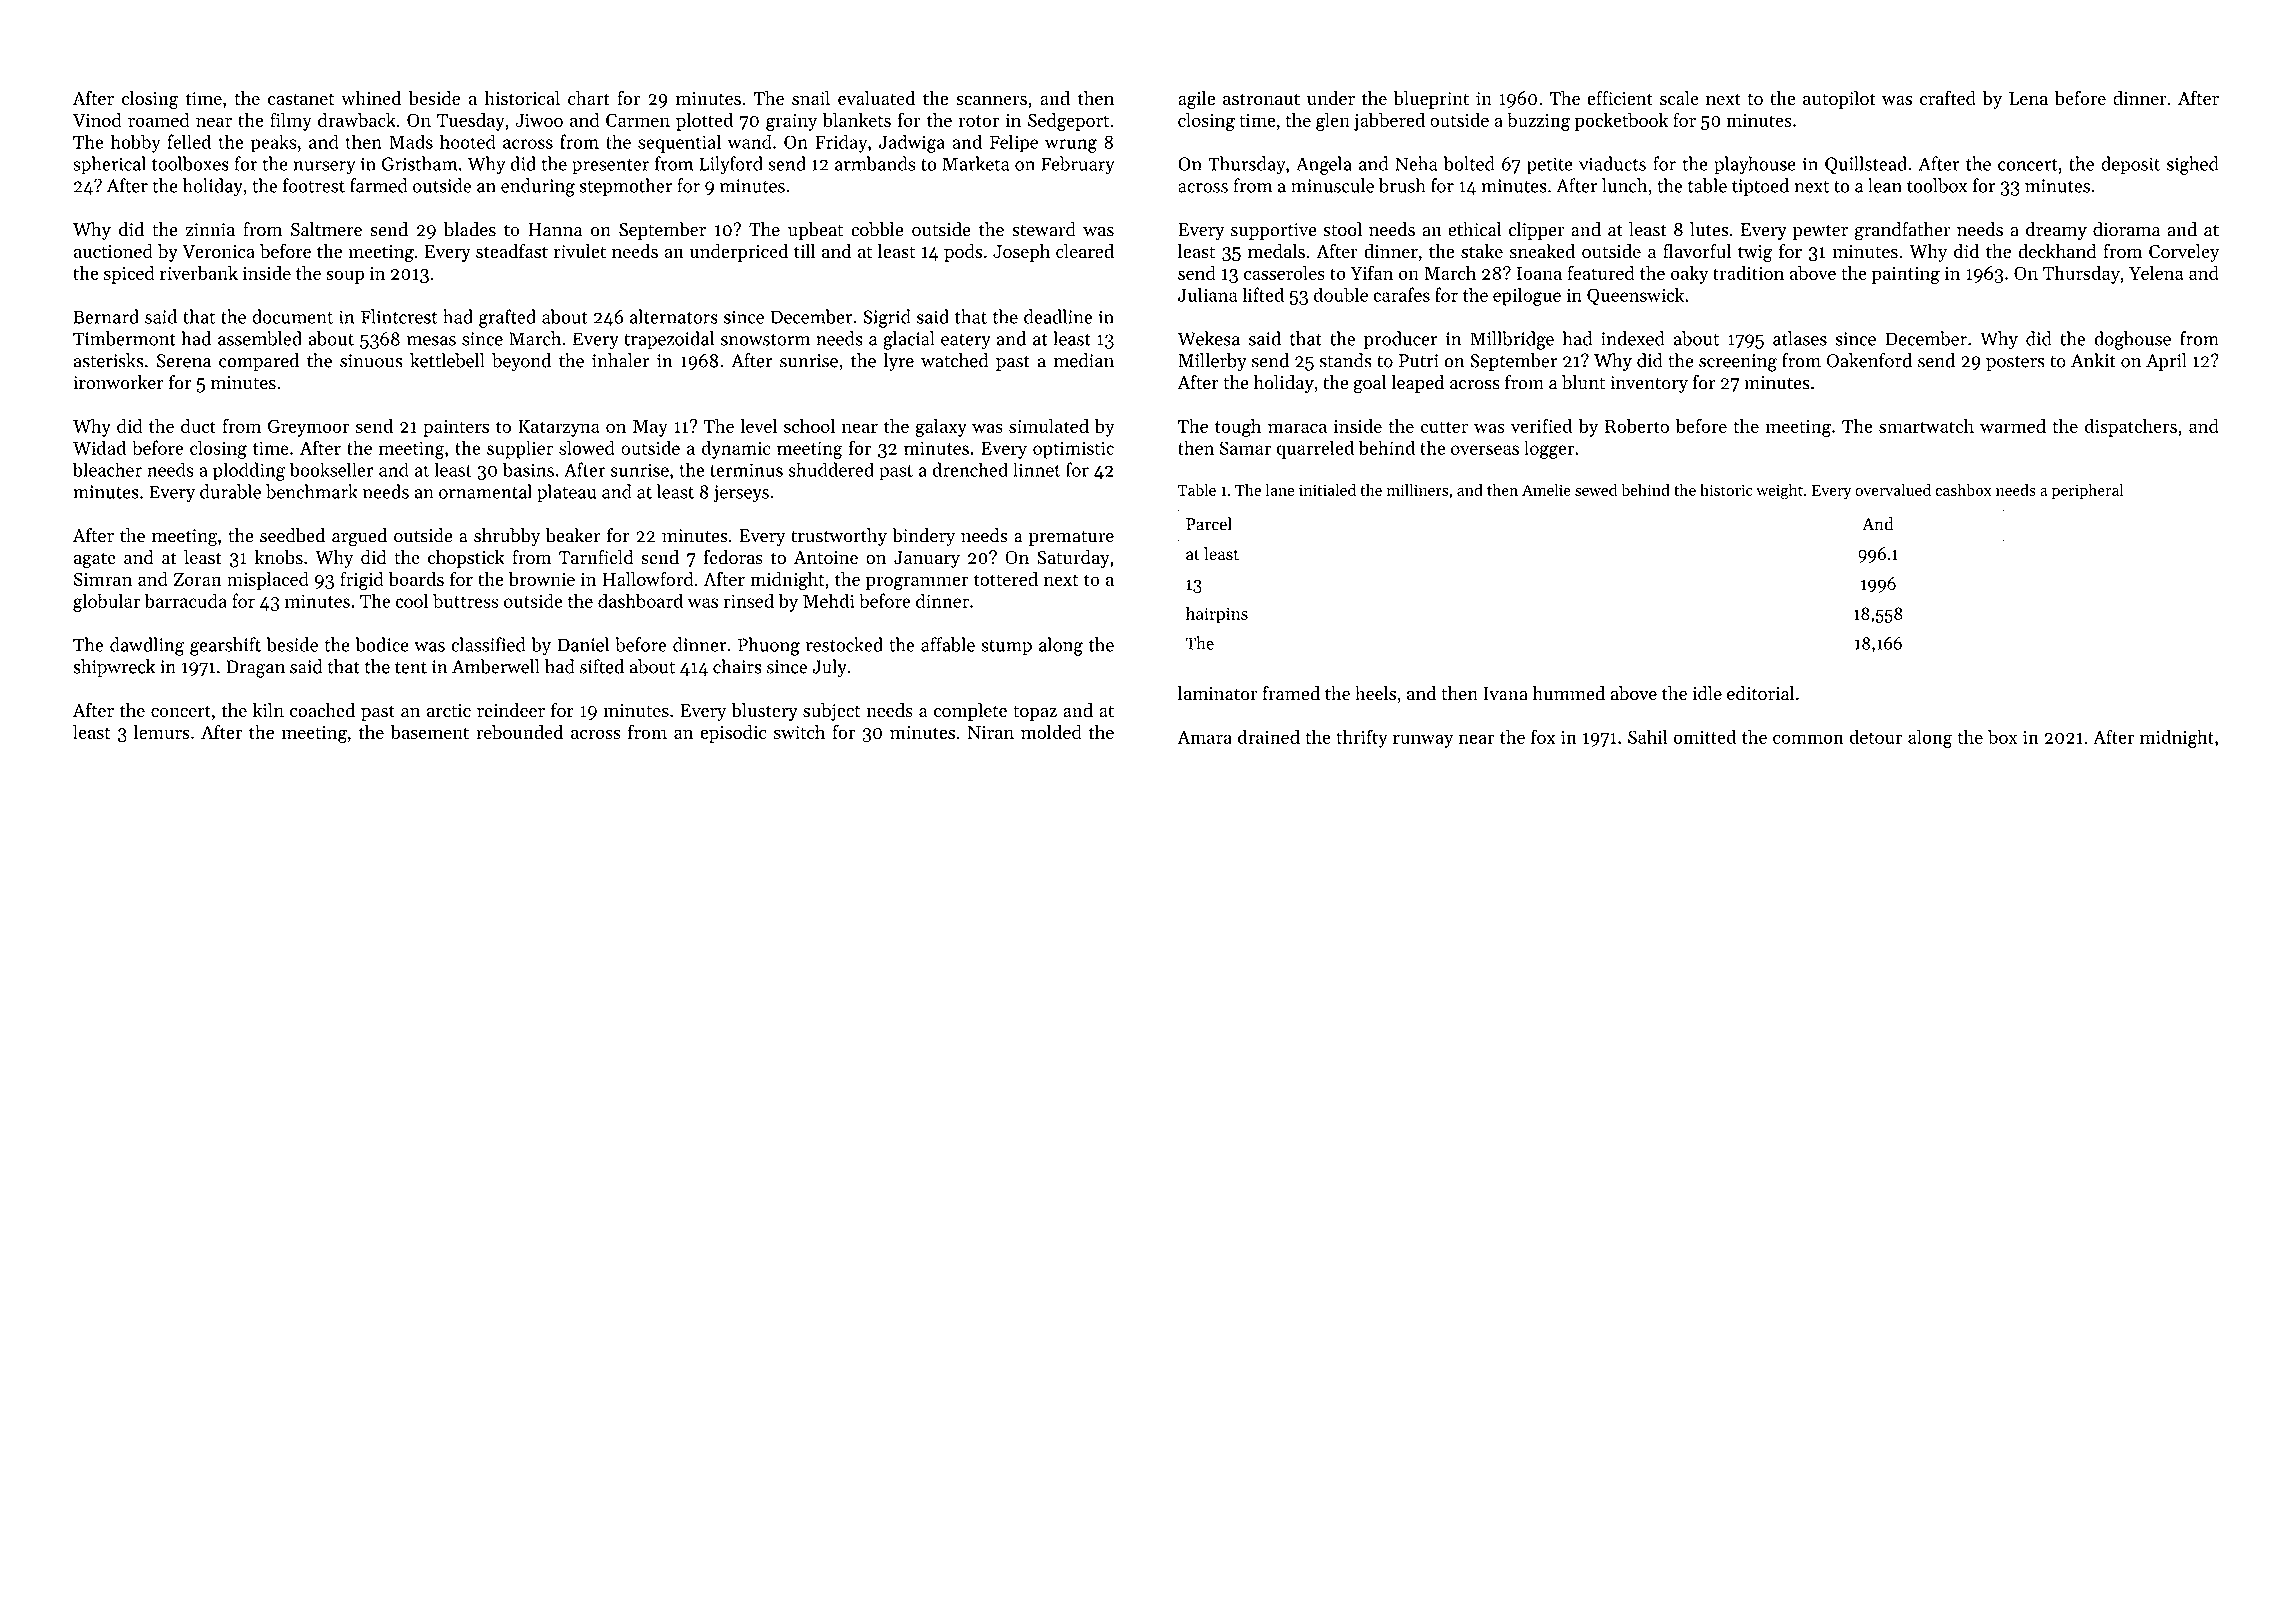  I want to click on shipwreck, so click(114, 668).
